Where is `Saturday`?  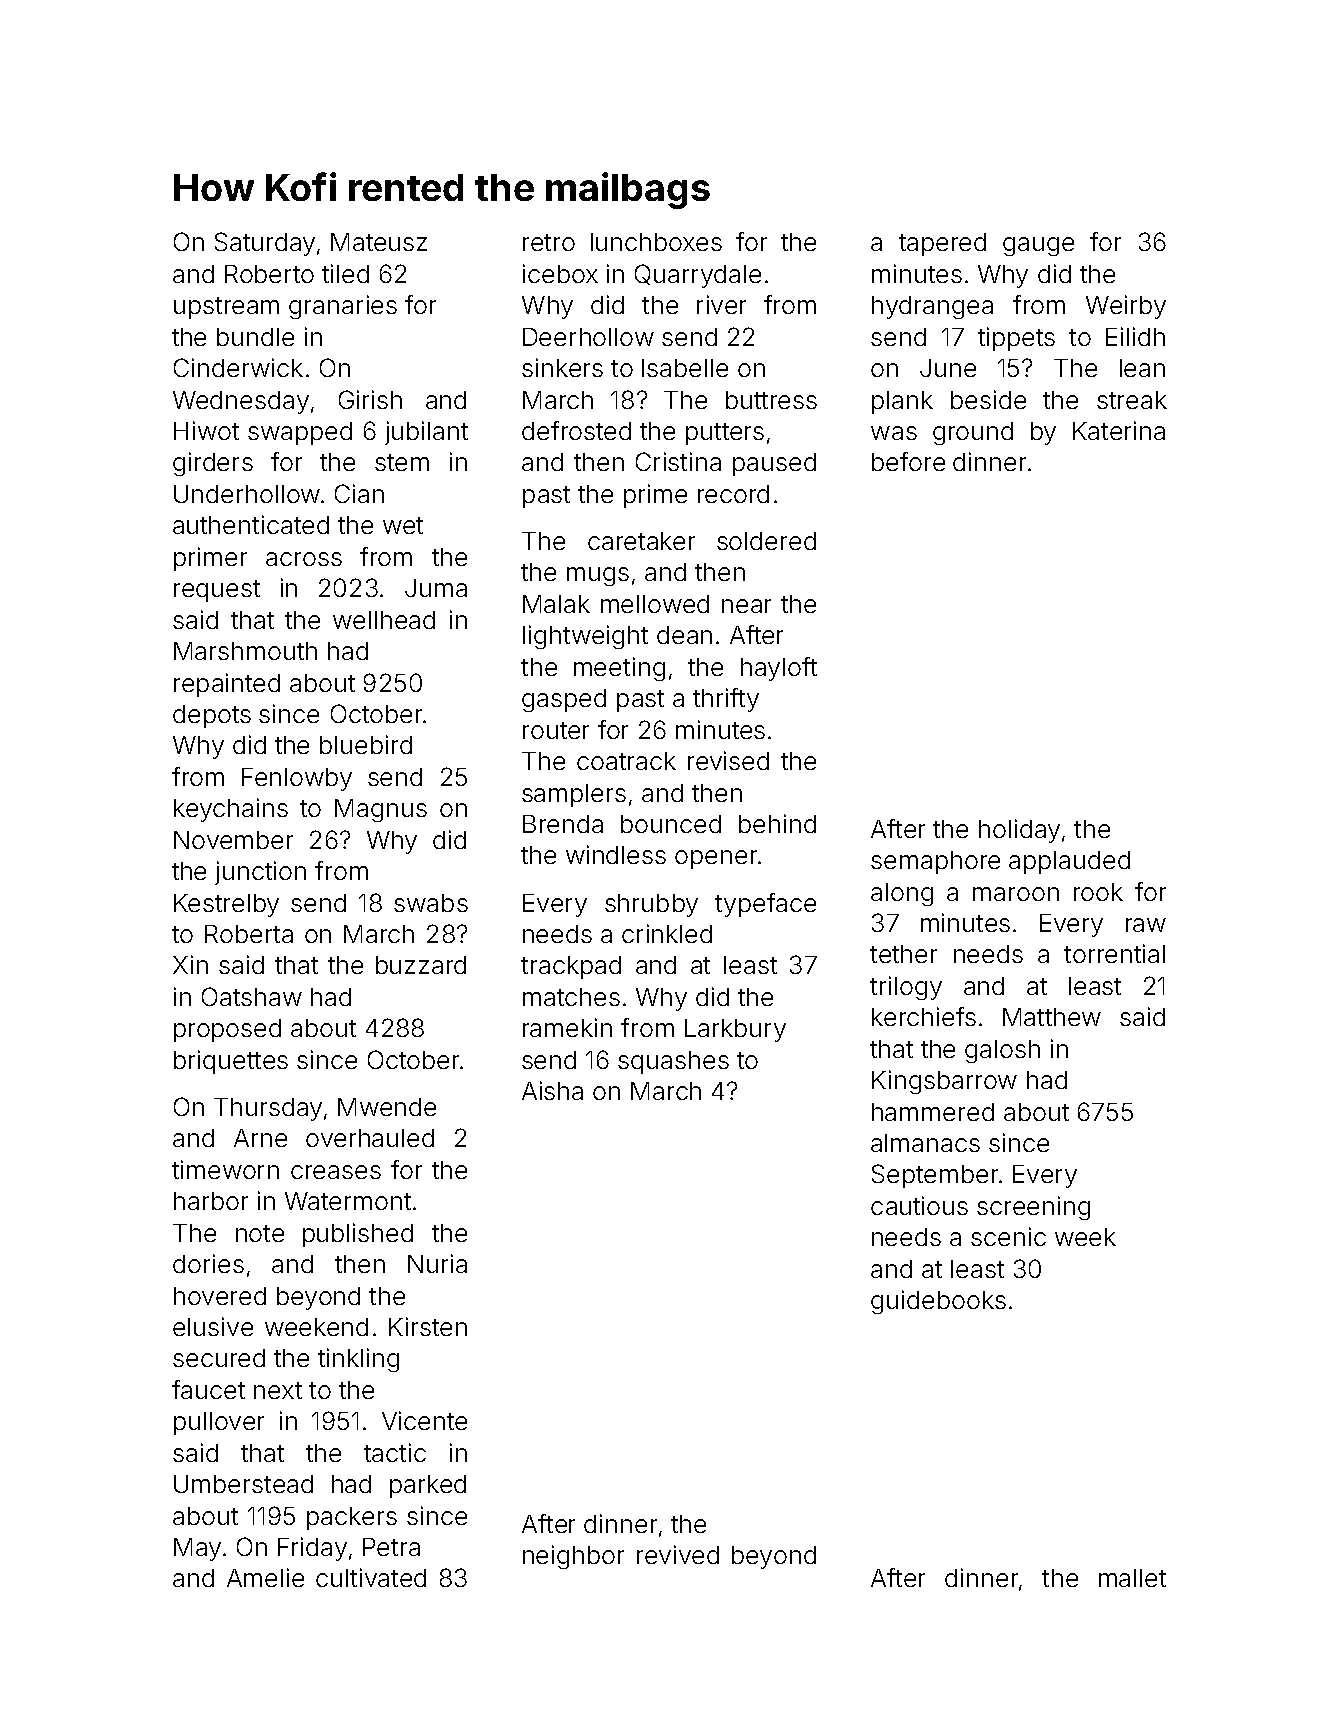 Saturday is located at coordinates (265, 244).
